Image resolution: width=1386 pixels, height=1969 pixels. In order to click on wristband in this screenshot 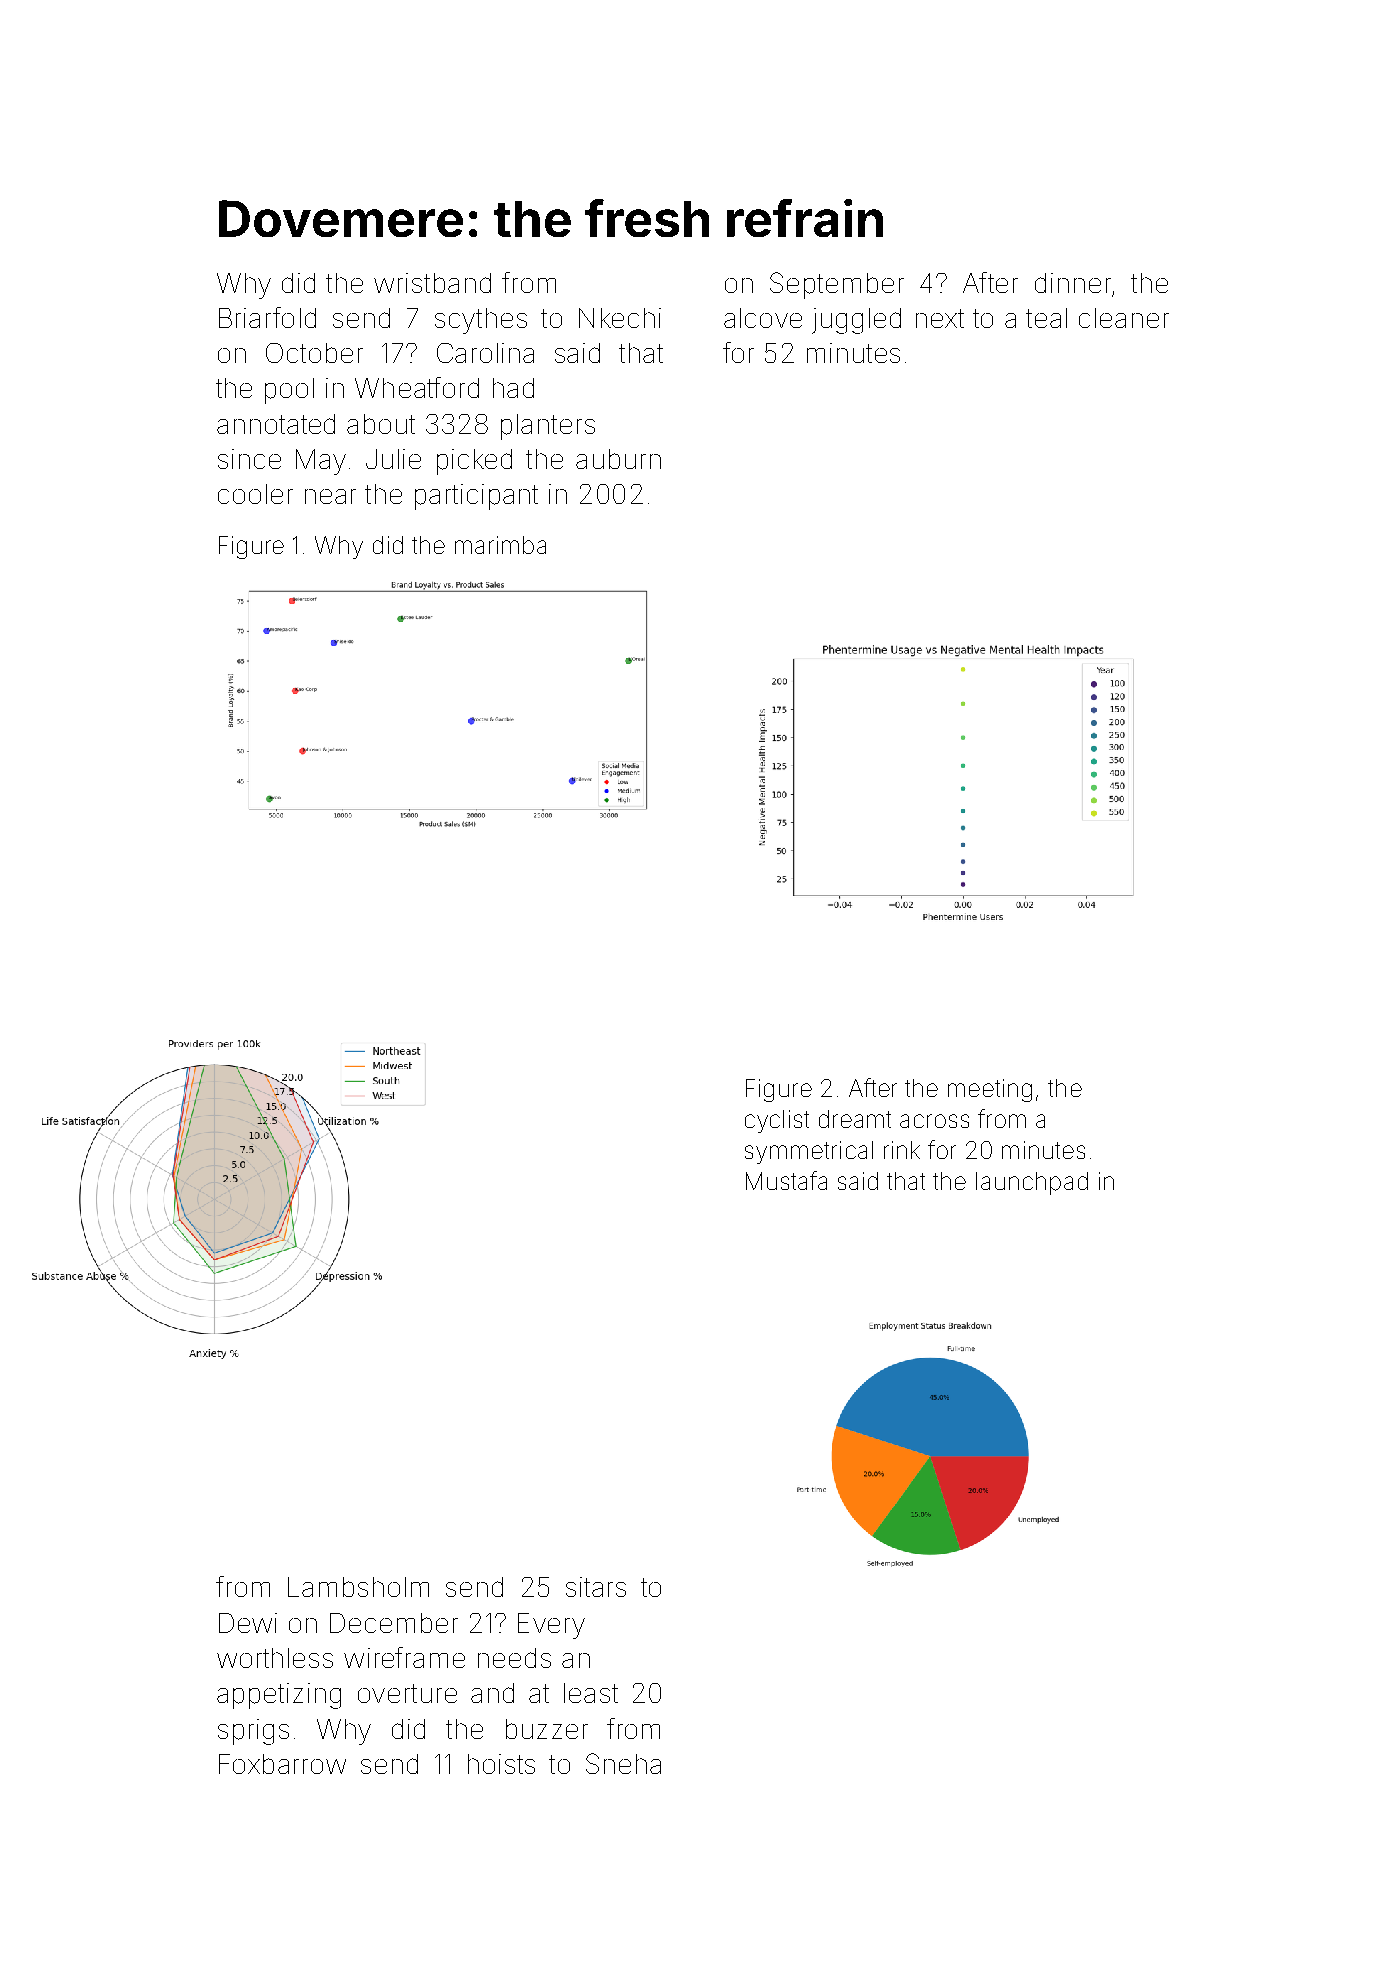, I will do `click(432, 283)`.
